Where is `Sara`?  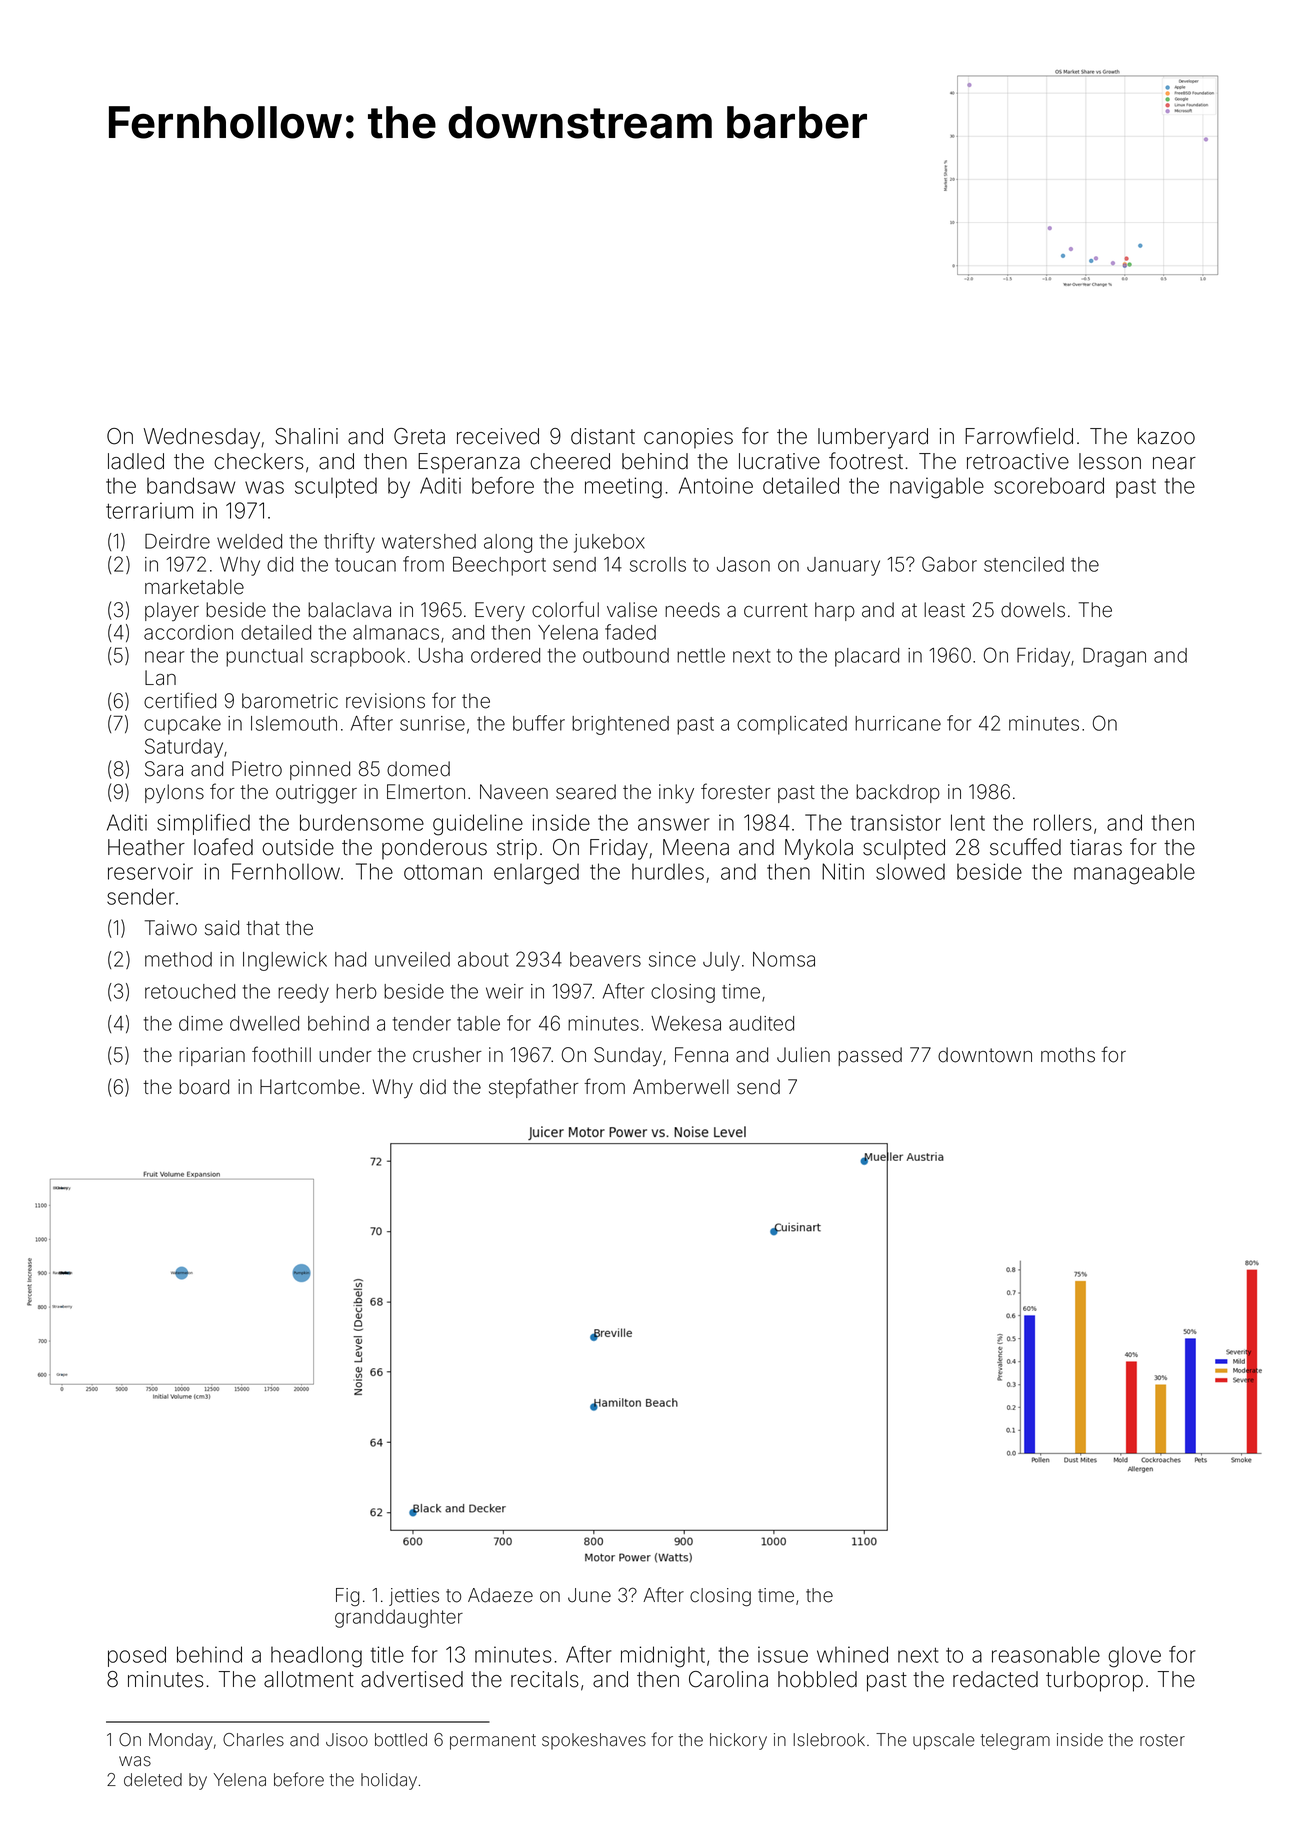
Sara is located at coordinates (164, 769).
